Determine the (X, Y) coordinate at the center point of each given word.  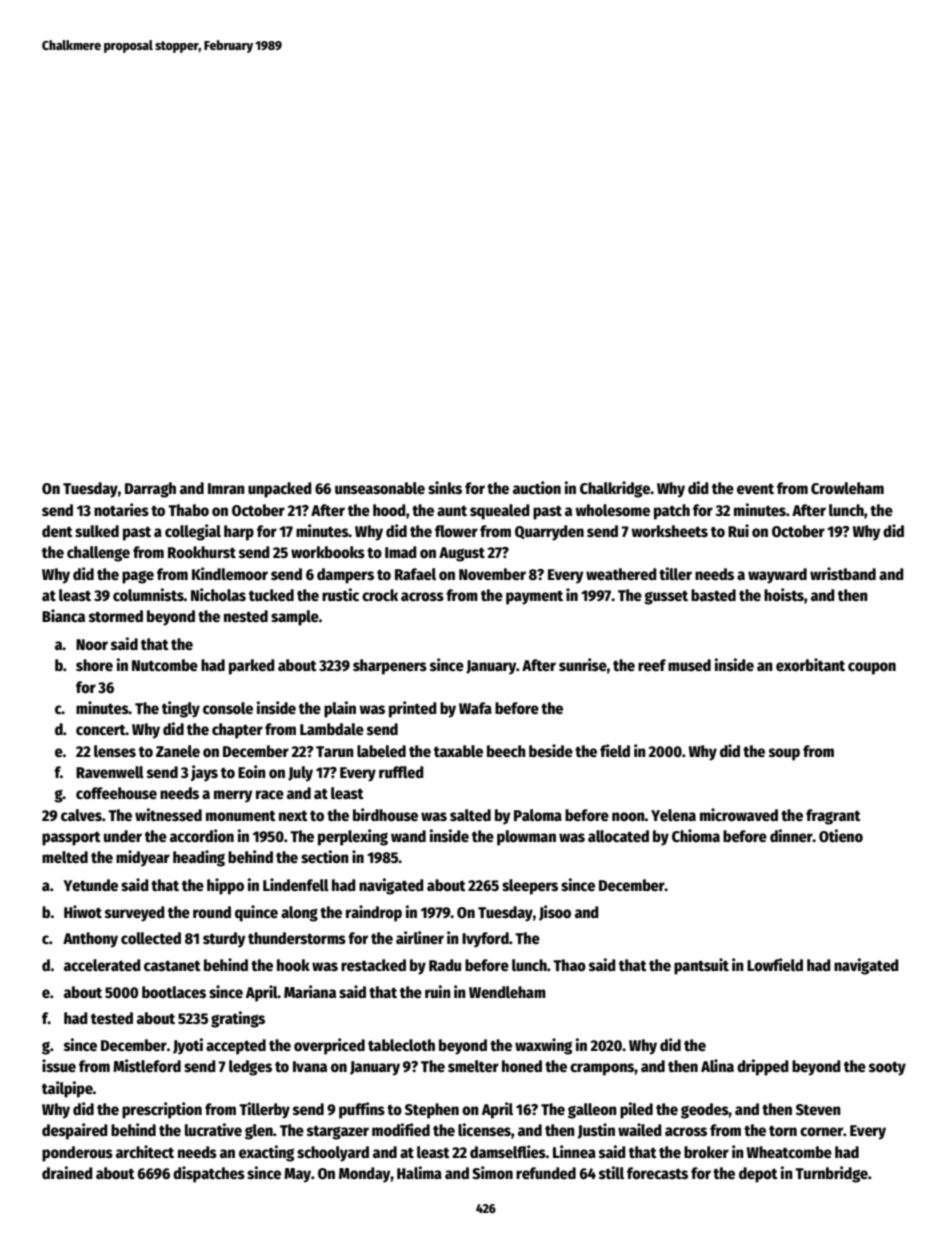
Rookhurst (202, 552)
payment (534, 597)
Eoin (252, 772)
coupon (872, 668)
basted (713, 595)
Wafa (475, 708)
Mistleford (147, 1066)
